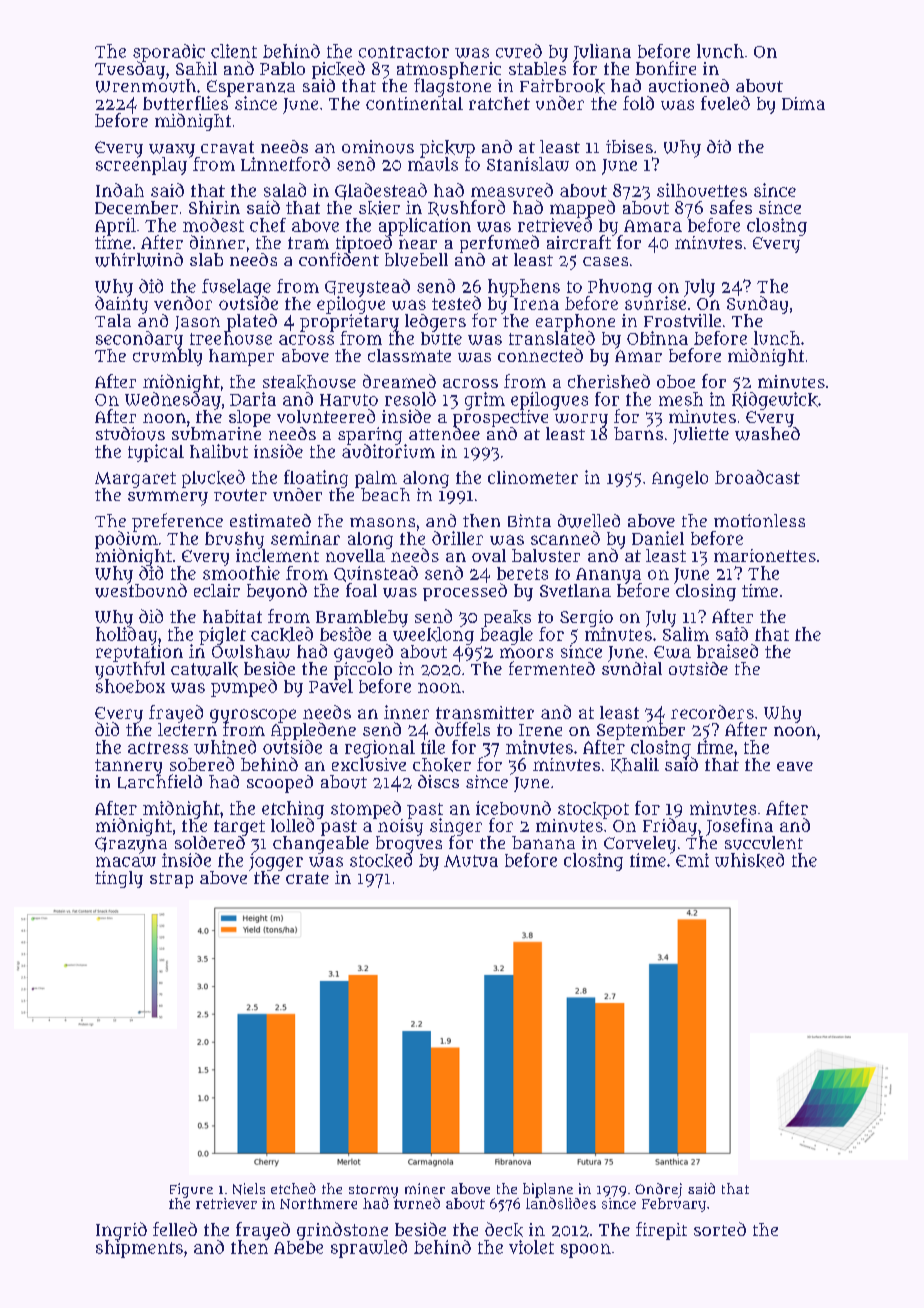 The height and width of the document is (1308, 924). Describe the element at coordinates (270, 520) in the document. I see `estimated` at that location.
